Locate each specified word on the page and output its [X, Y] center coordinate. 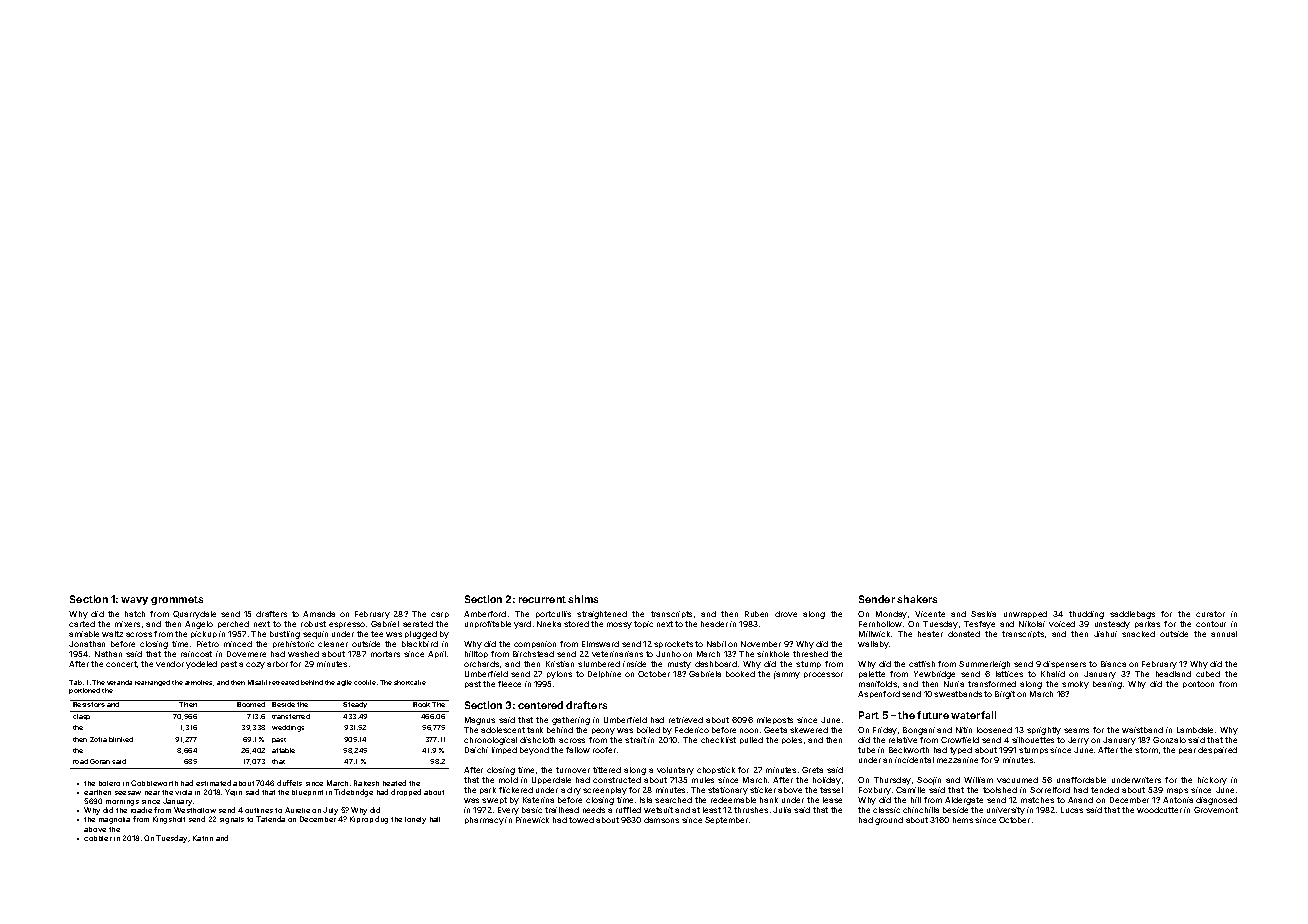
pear [1187, 751]
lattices [1009, 674]
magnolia [114, 820]
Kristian [560, 664]
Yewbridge [934, 675]
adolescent [503, 730]
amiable [84, 634]
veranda [119, 682]
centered [540, 705]
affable [283, 750]
